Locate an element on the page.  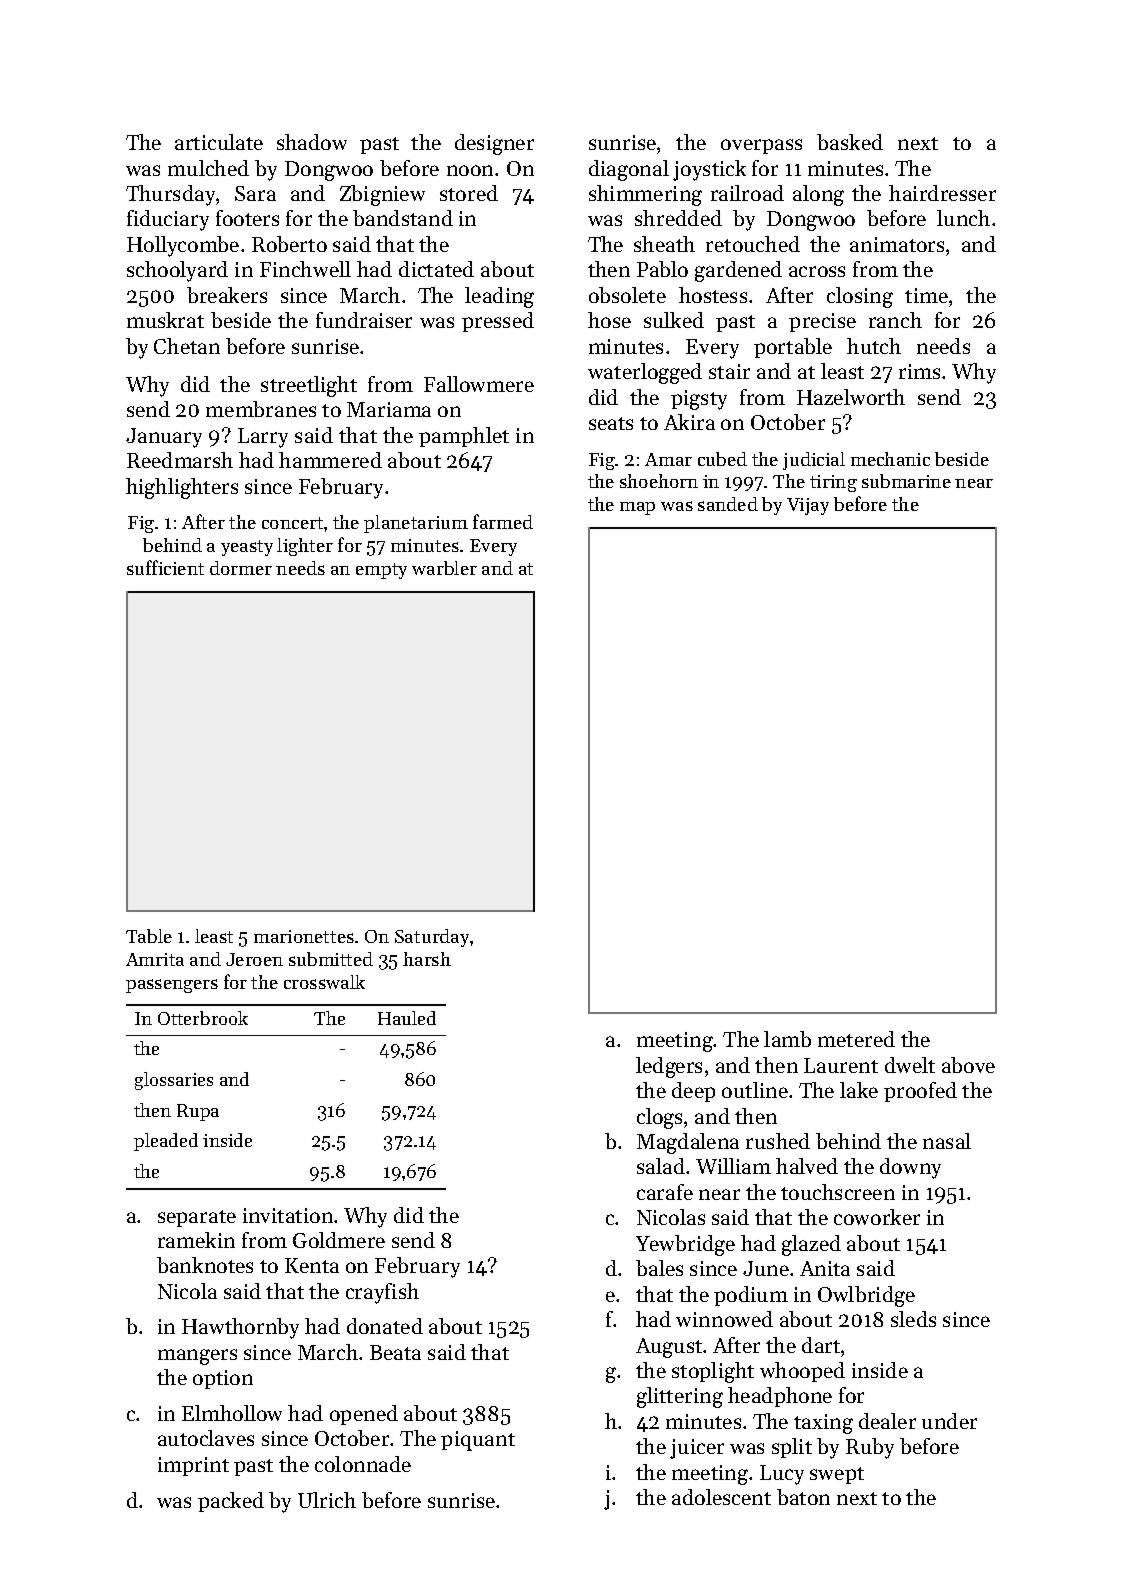
overpass is located at coordinates (761, 146).
